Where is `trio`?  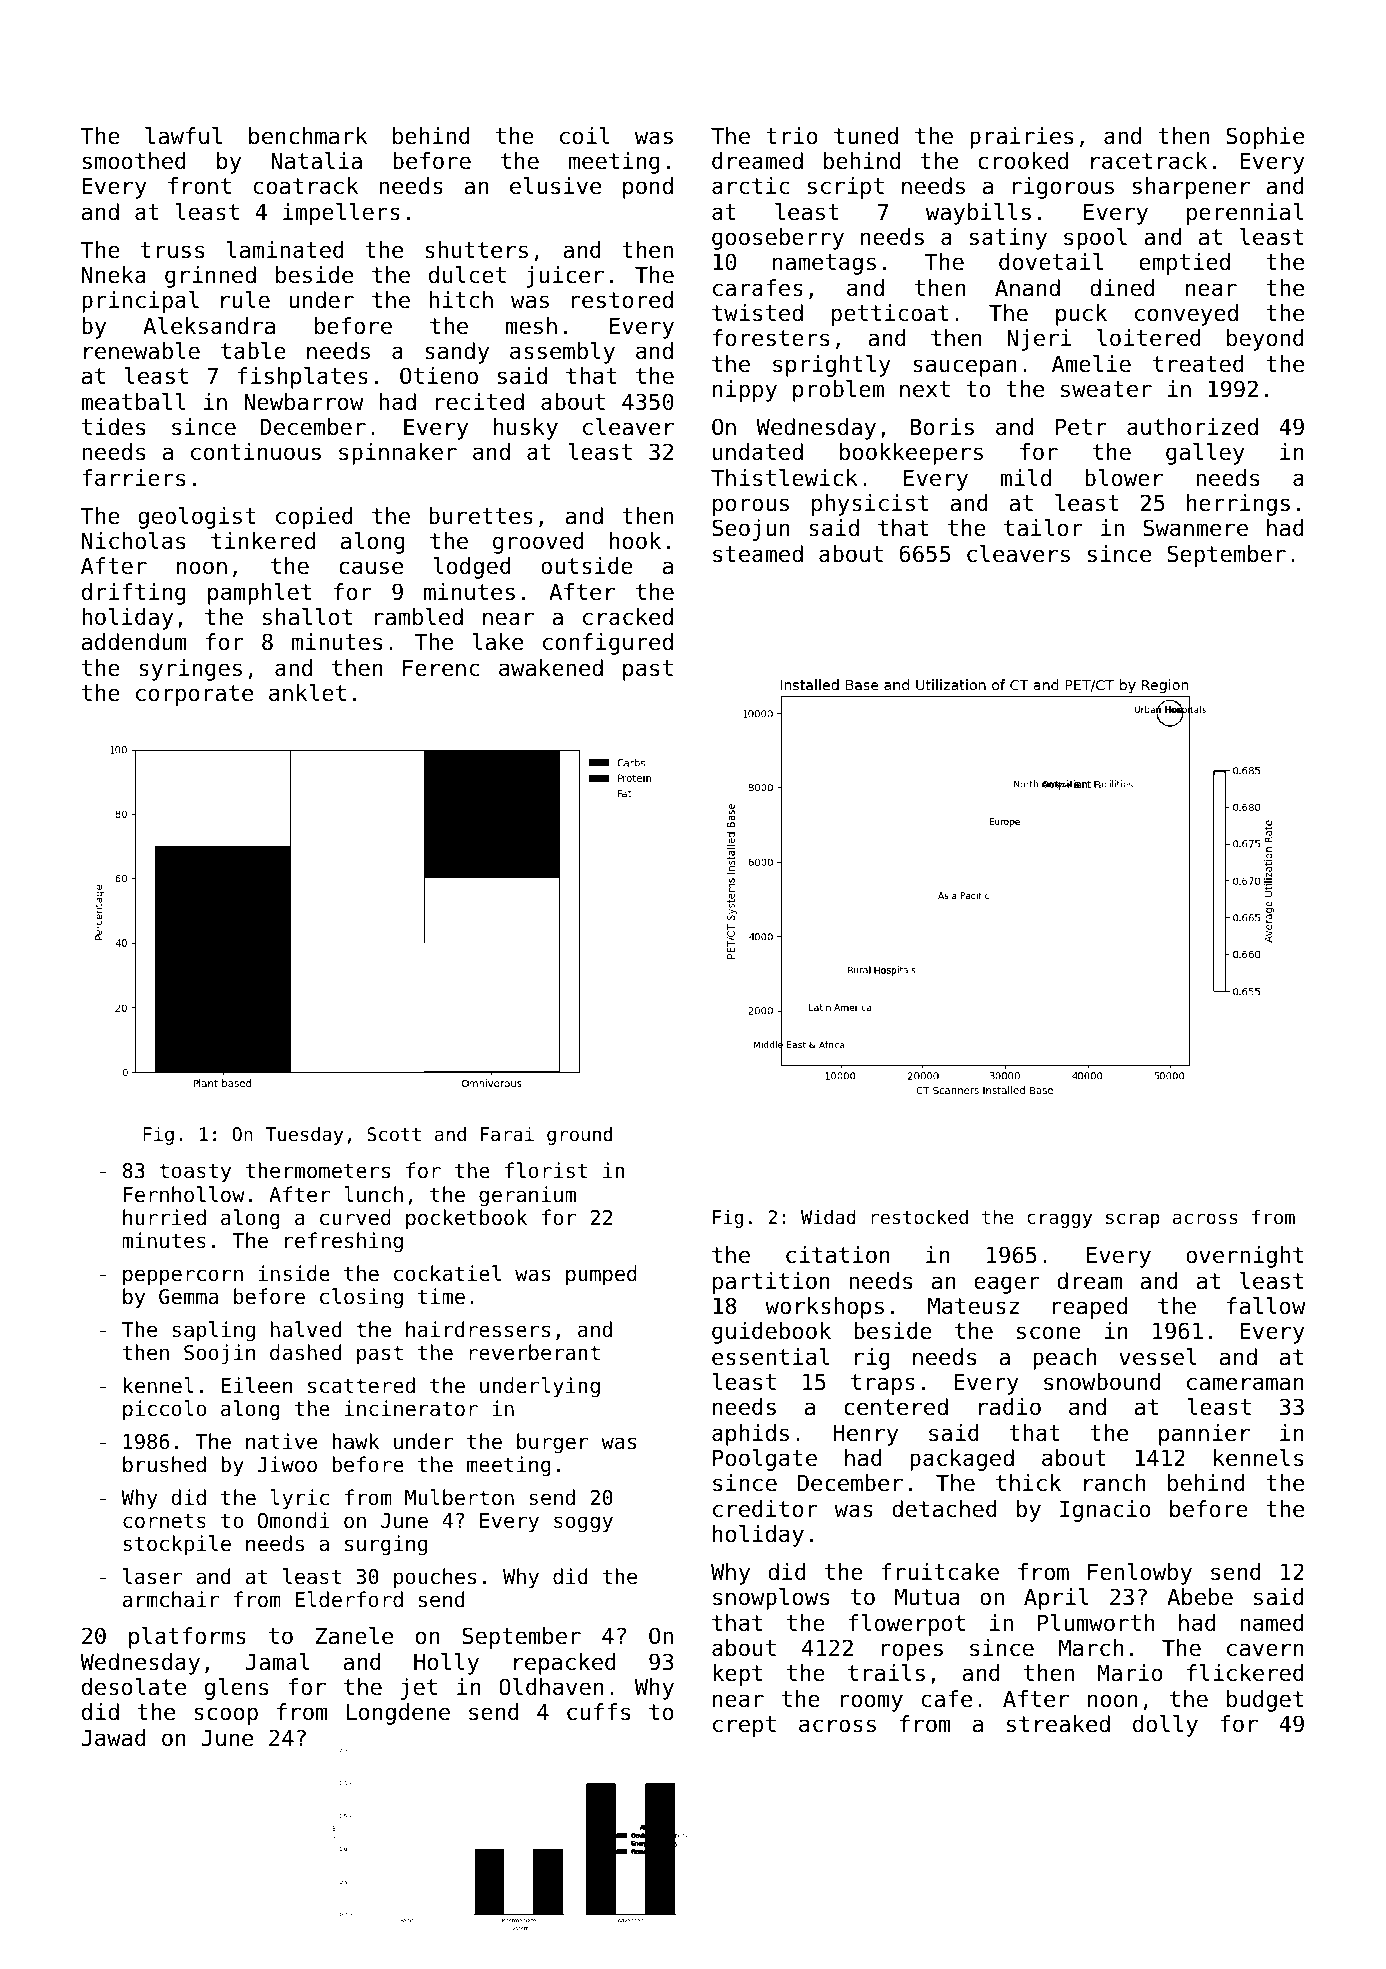 trio is located at coordinates (792, 136).
